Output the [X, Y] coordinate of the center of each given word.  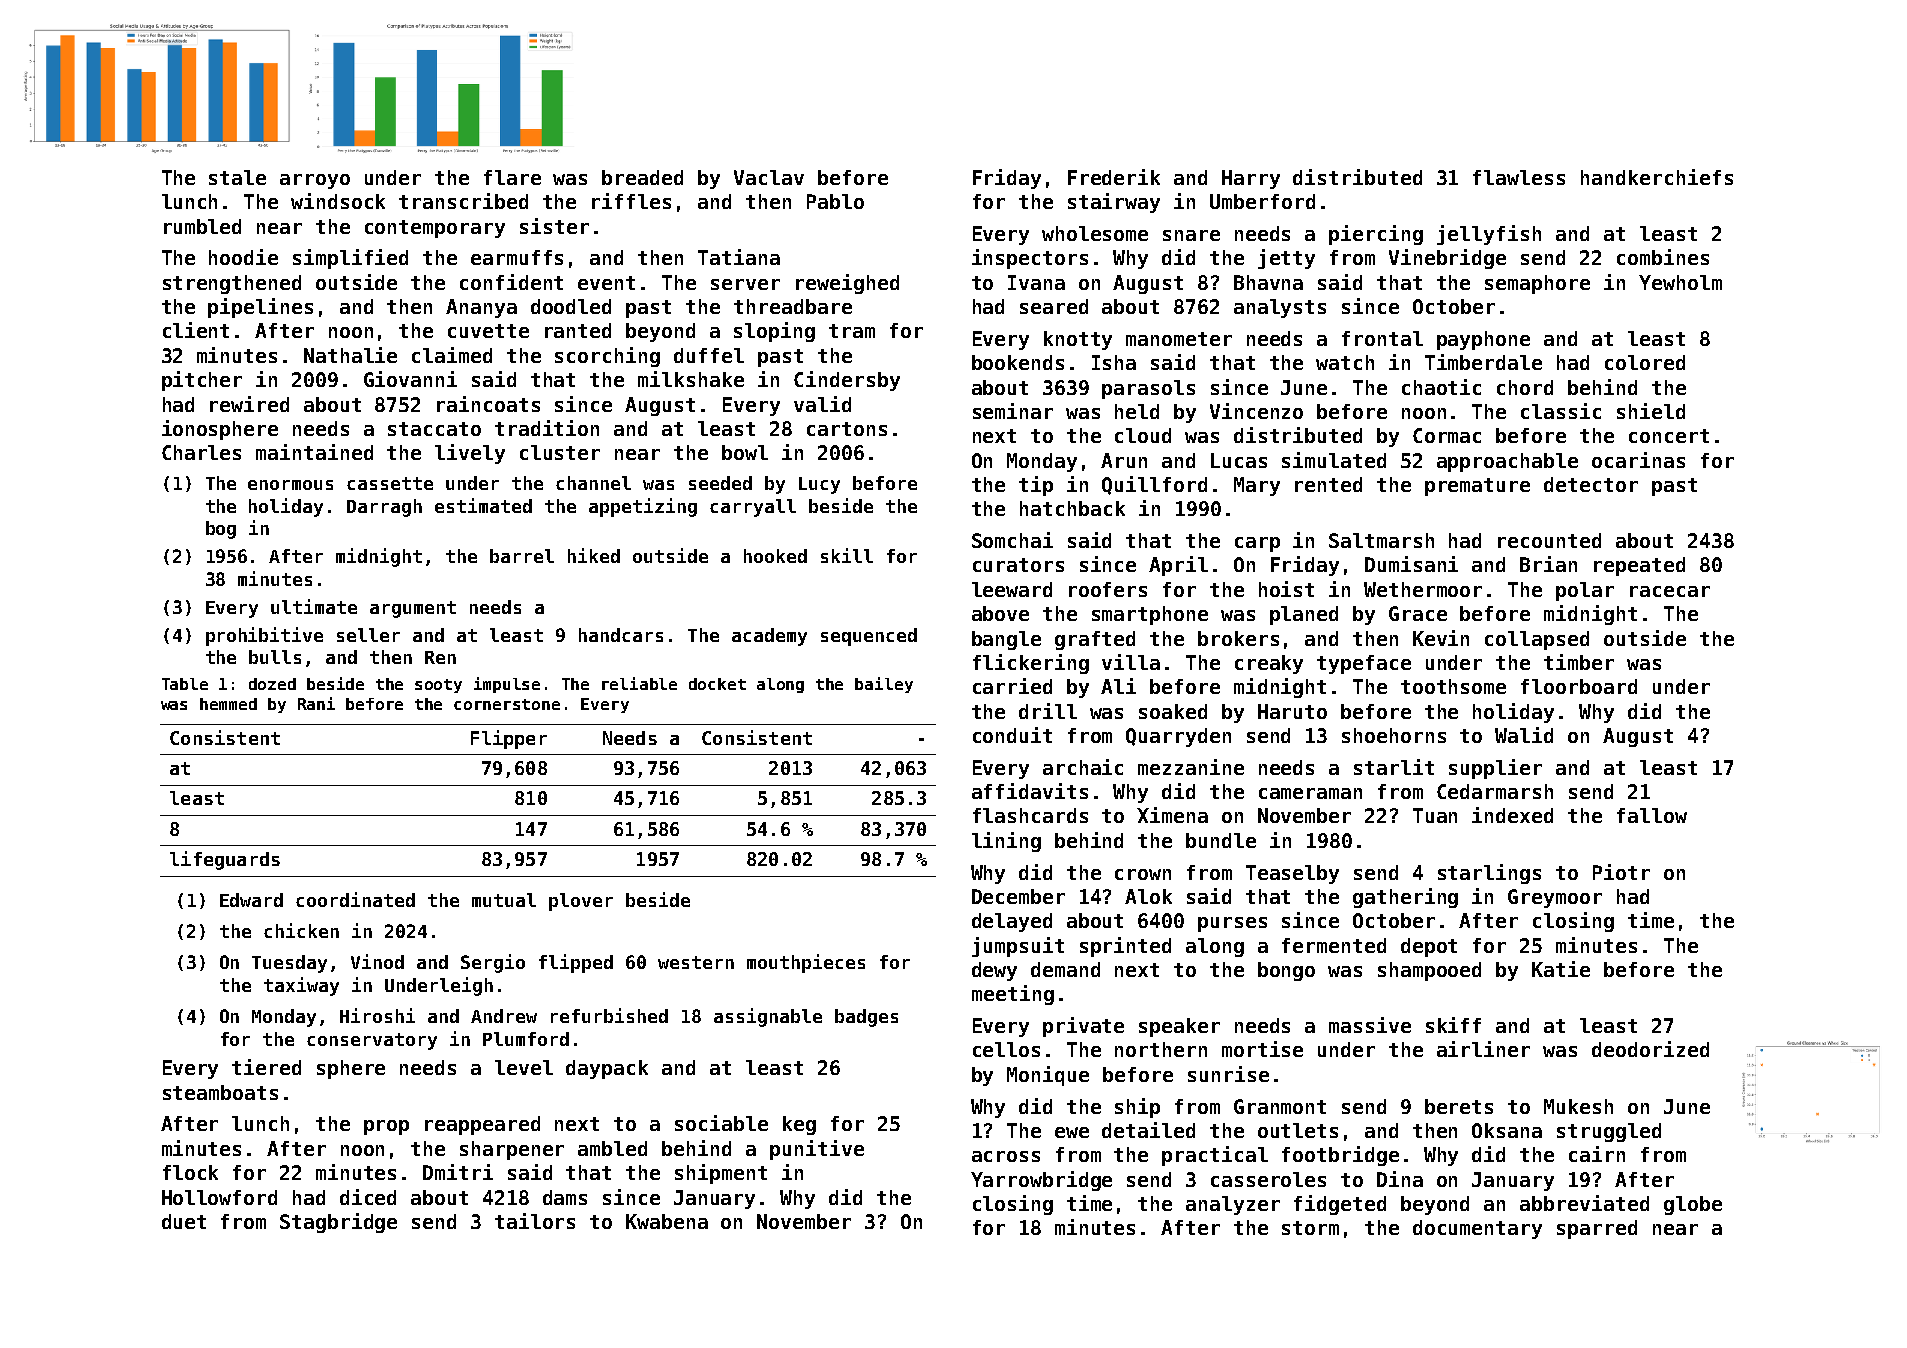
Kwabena [667, 1221]
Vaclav [769, 177]
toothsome [1453, 686]
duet [184, 1221]
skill [847, 555]
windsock [338, 201]
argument [413, 609]
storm [1310, 1228]
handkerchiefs [1657, 177]
